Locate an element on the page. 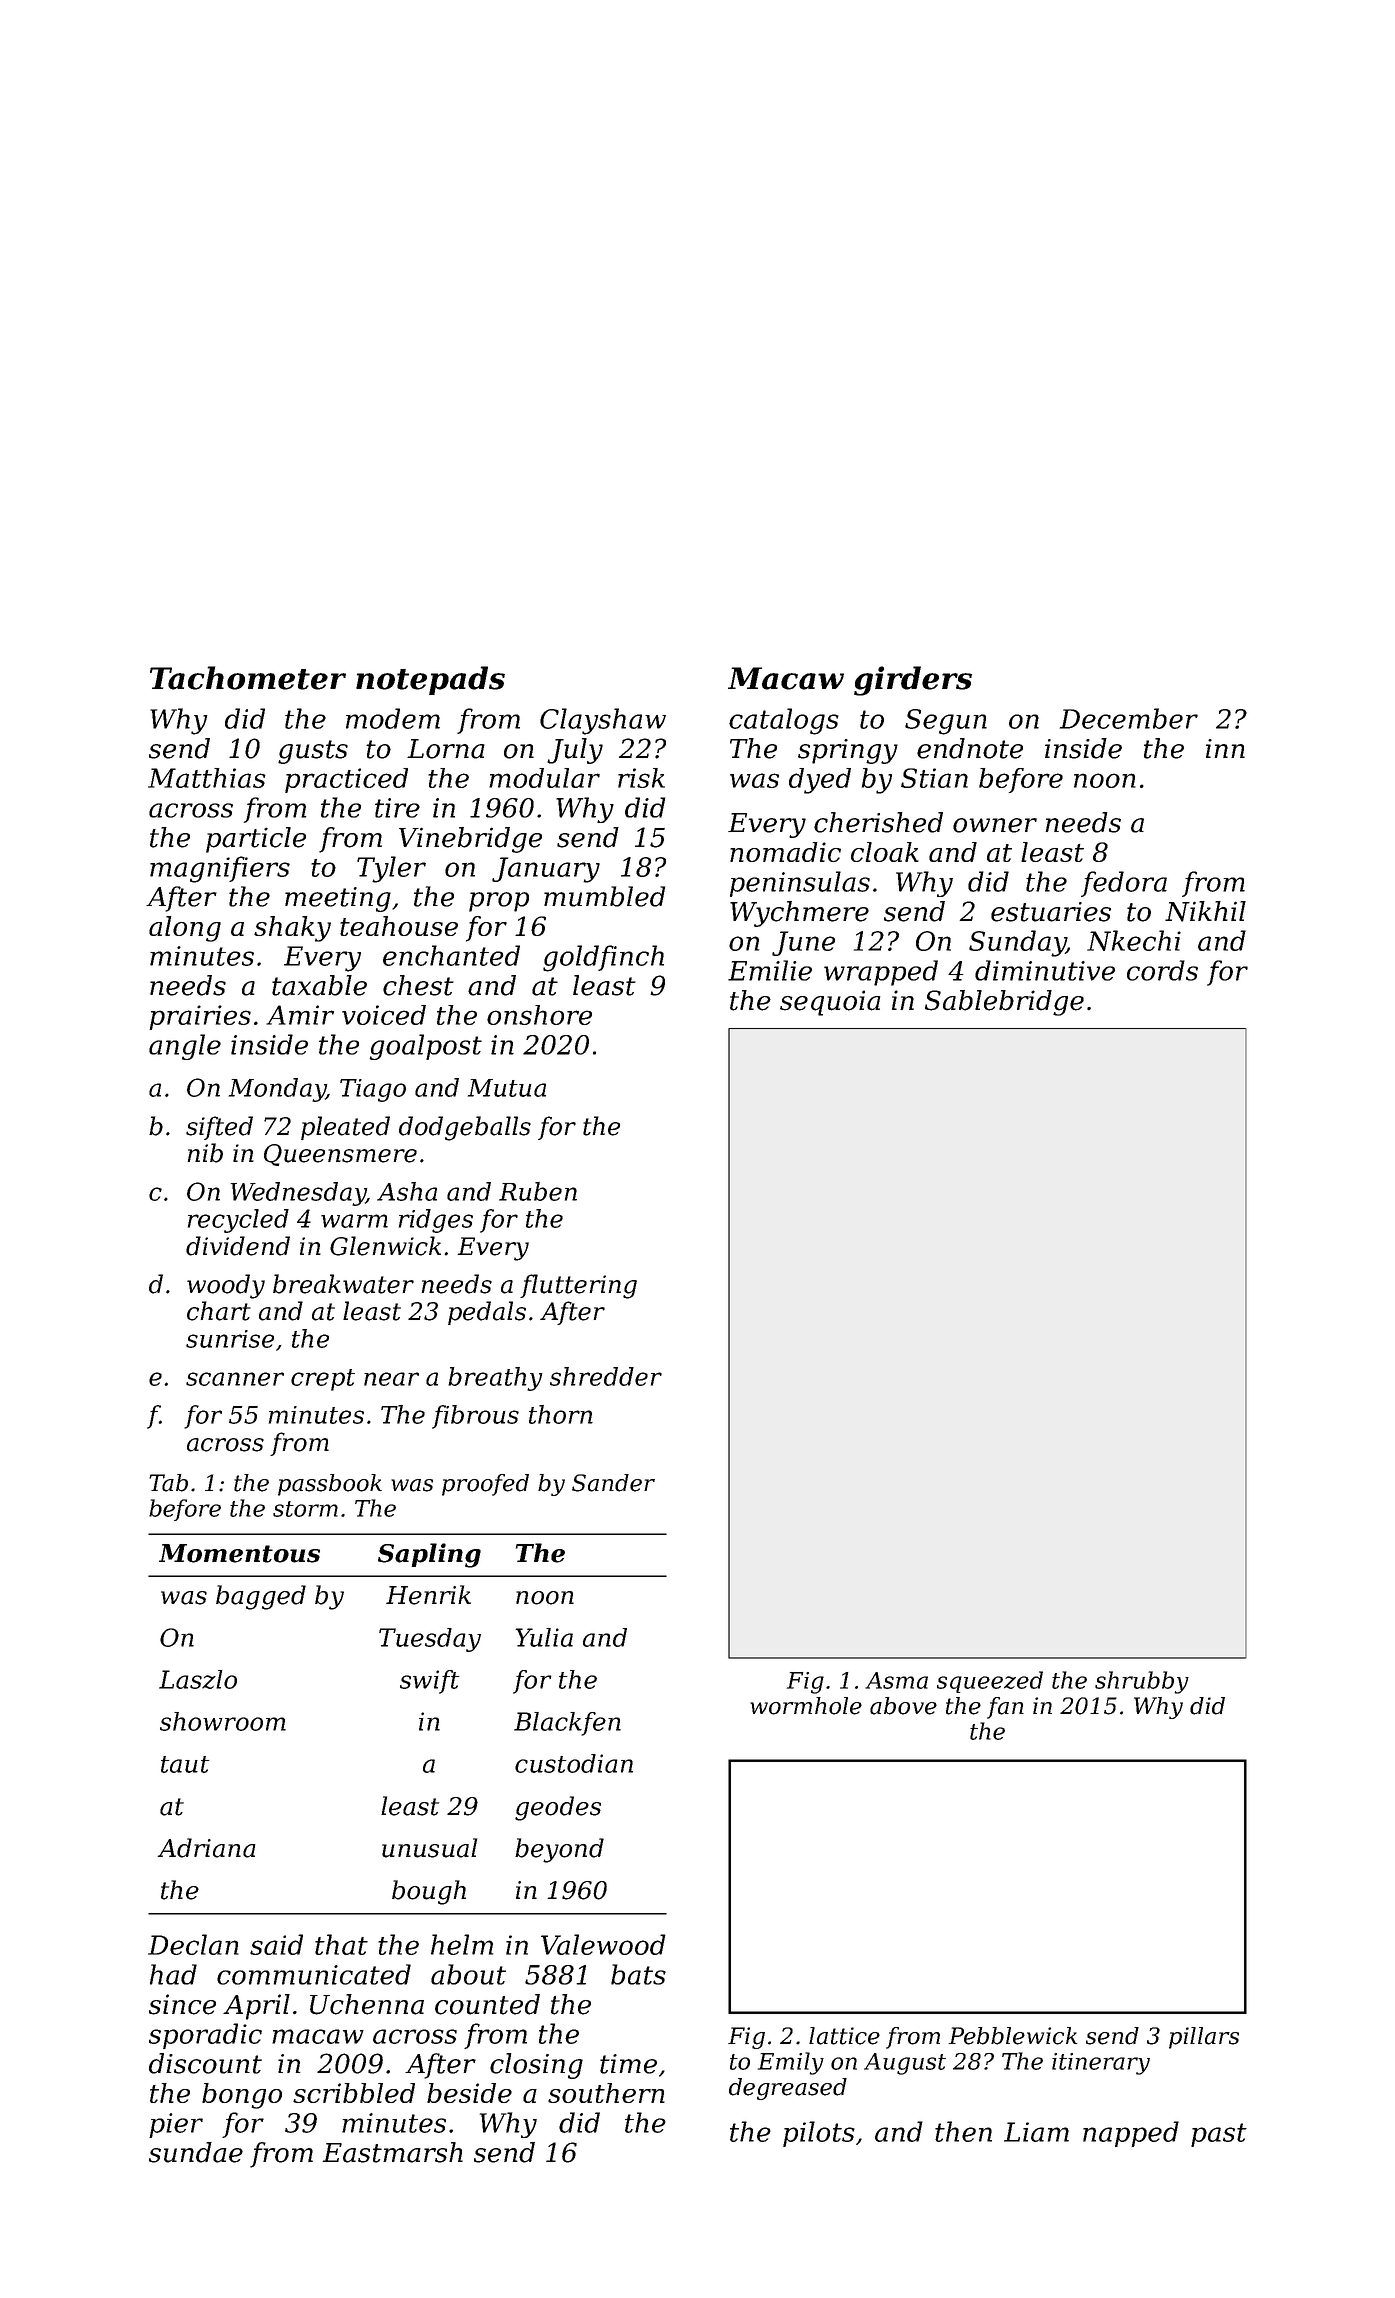 This image has width=1395, height=2298. girders is located at coordinates (913, 681).
